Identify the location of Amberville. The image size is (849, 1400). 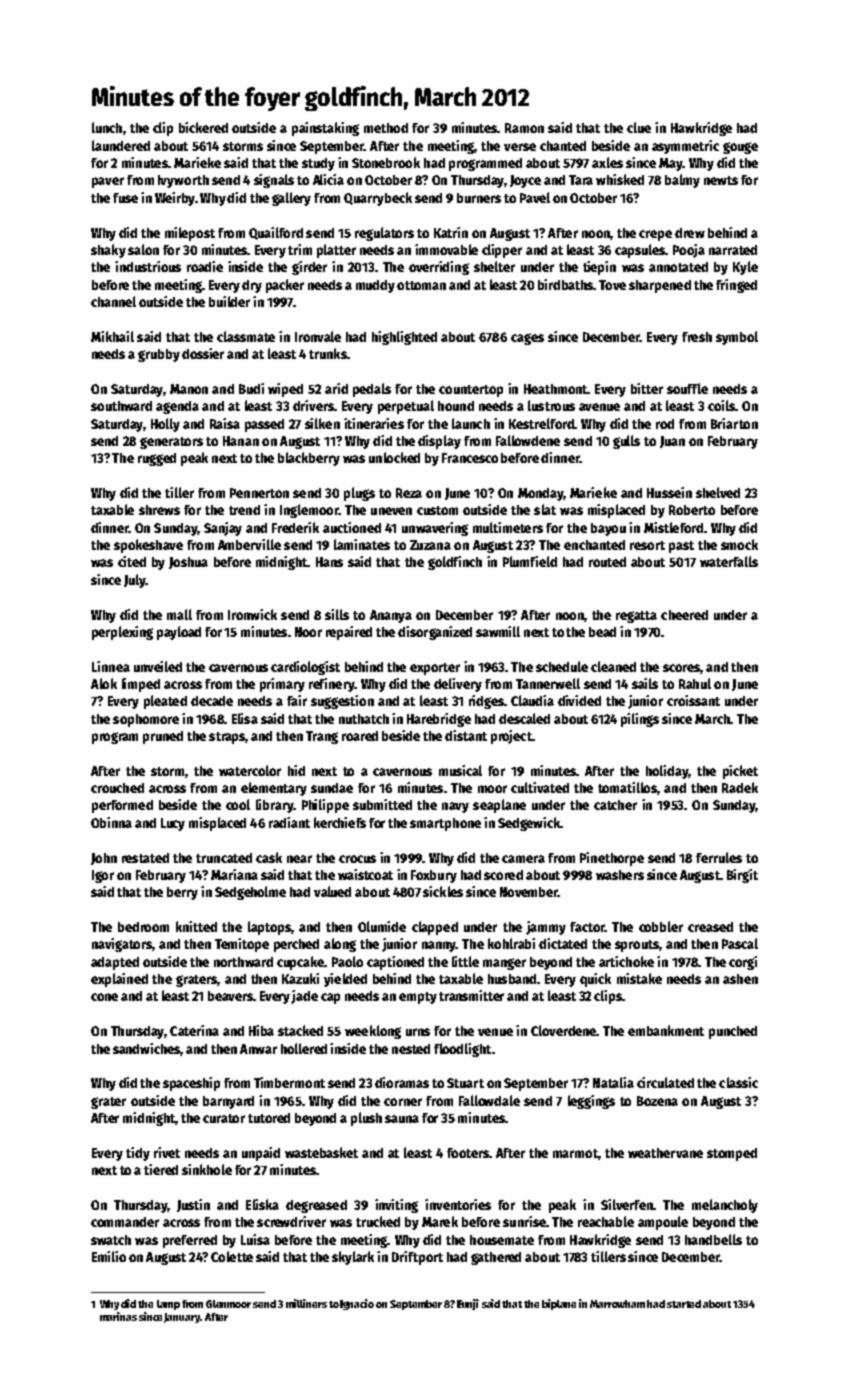
(249, 544).
